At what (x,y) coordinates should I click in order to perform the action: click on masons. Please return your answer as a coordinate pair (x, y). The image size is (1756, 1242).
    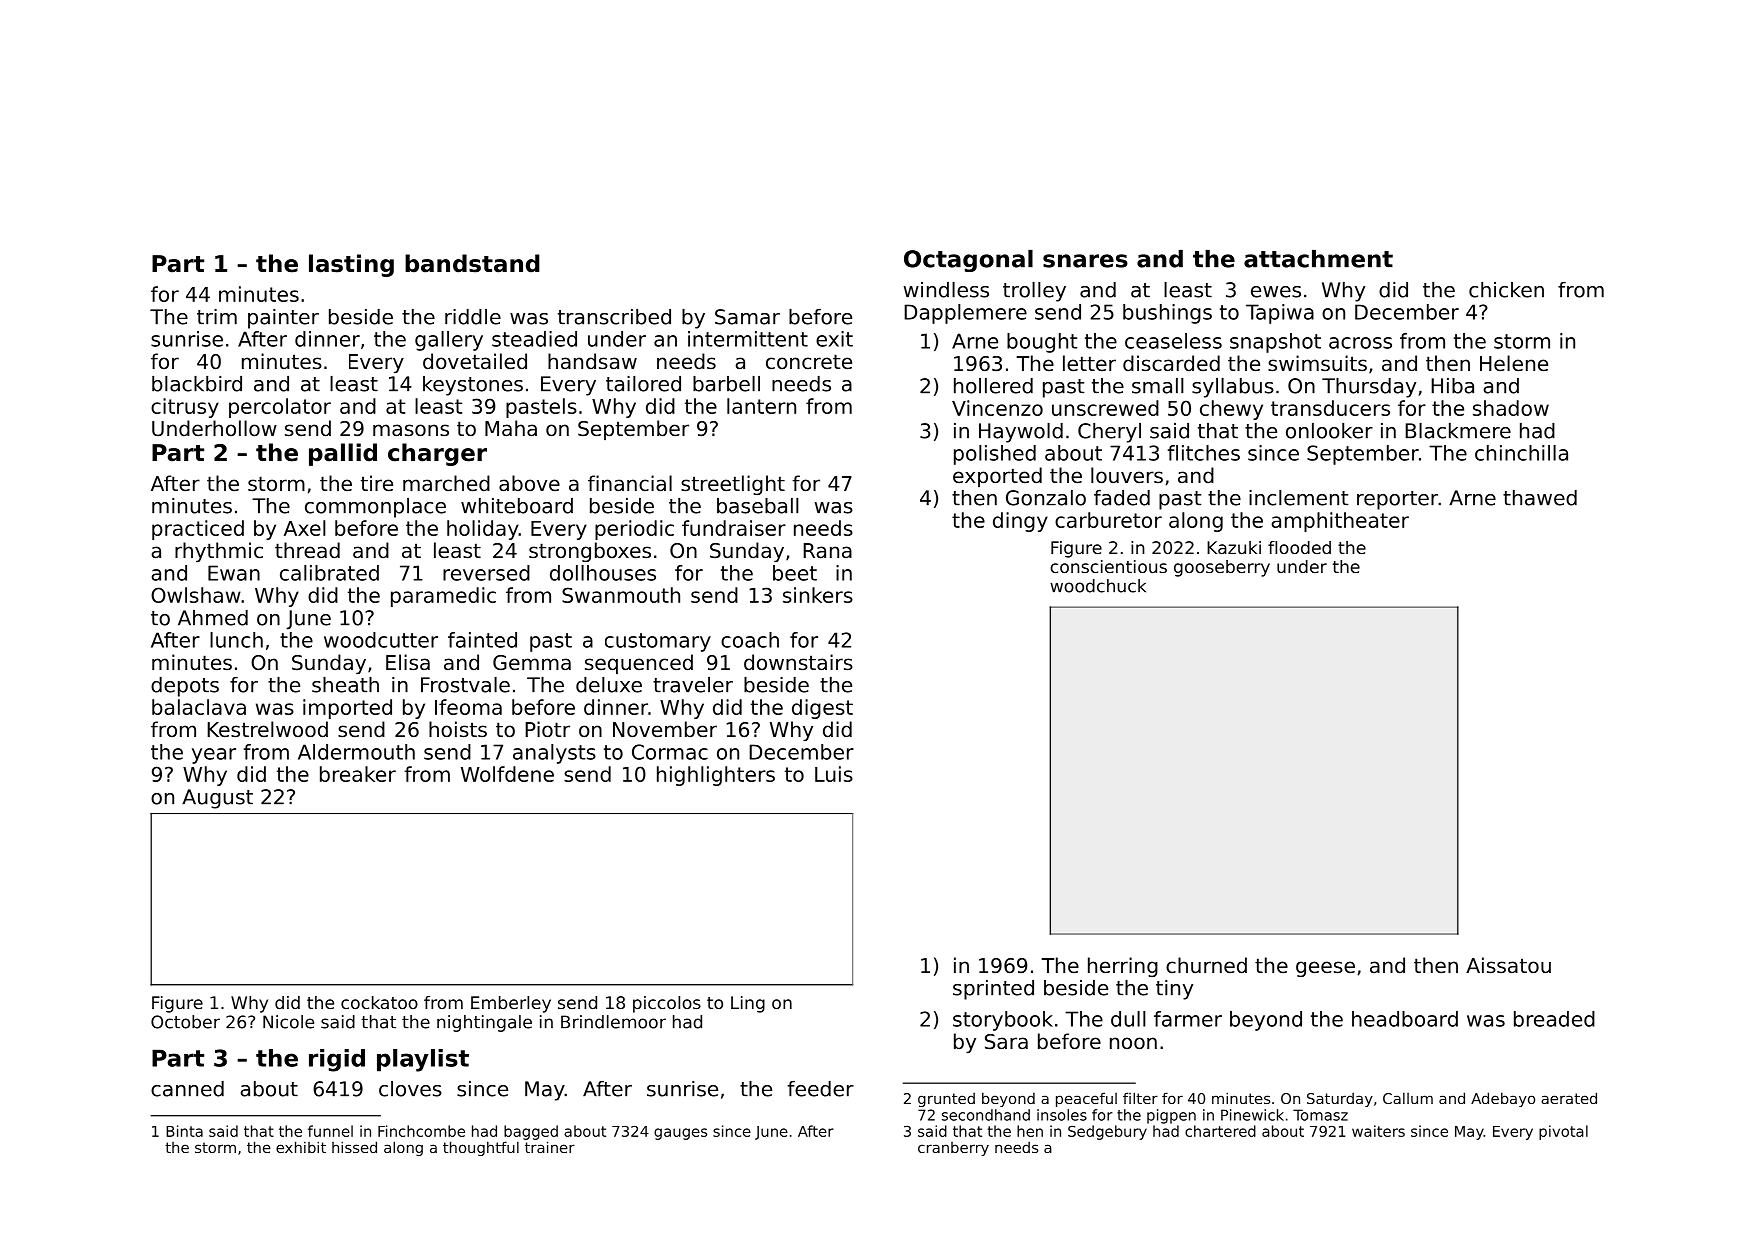
    Looking at the image, I should click on (411, 430).
